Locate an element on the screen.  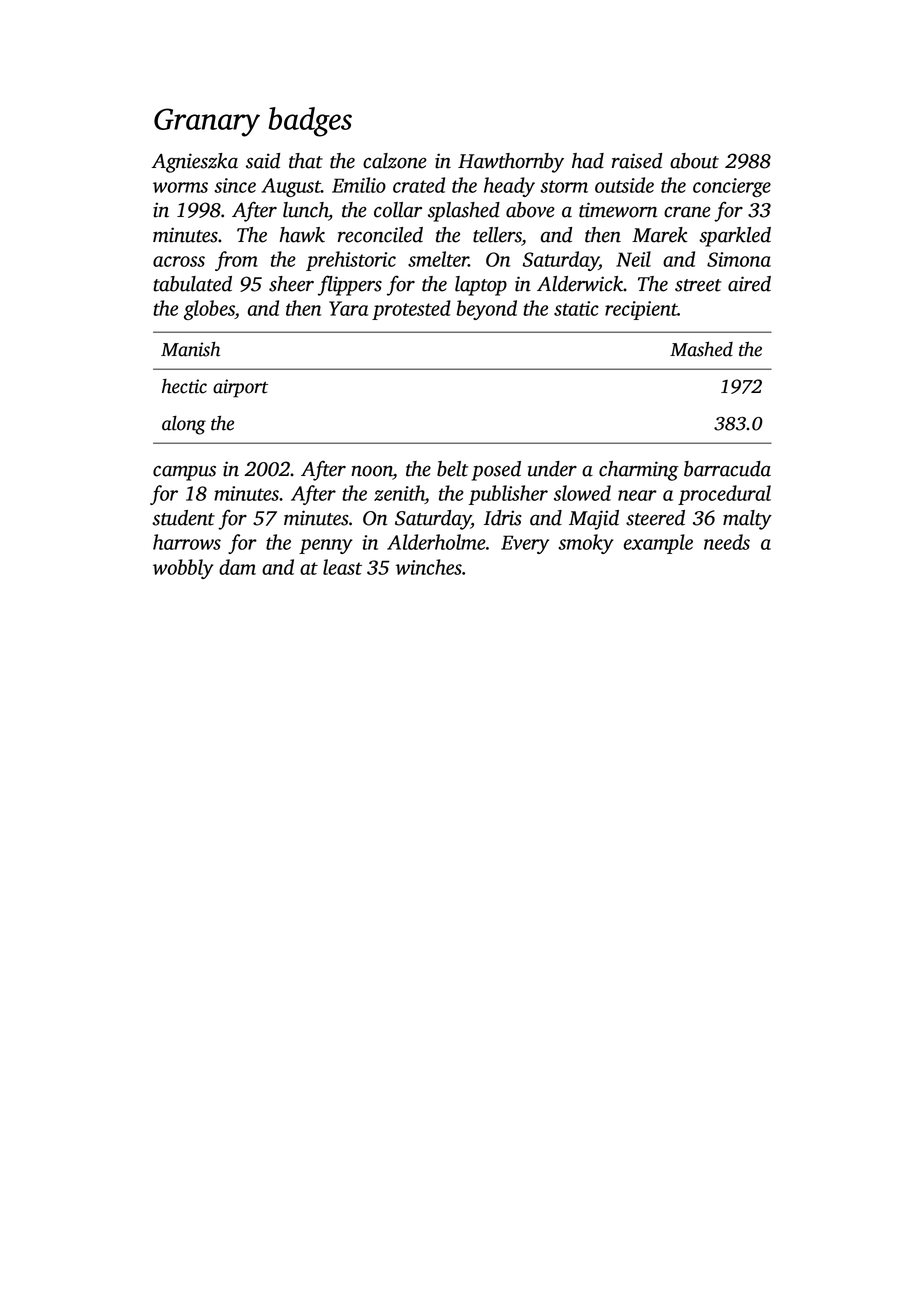
Hawthornby is located at coordinates (511, 163).
